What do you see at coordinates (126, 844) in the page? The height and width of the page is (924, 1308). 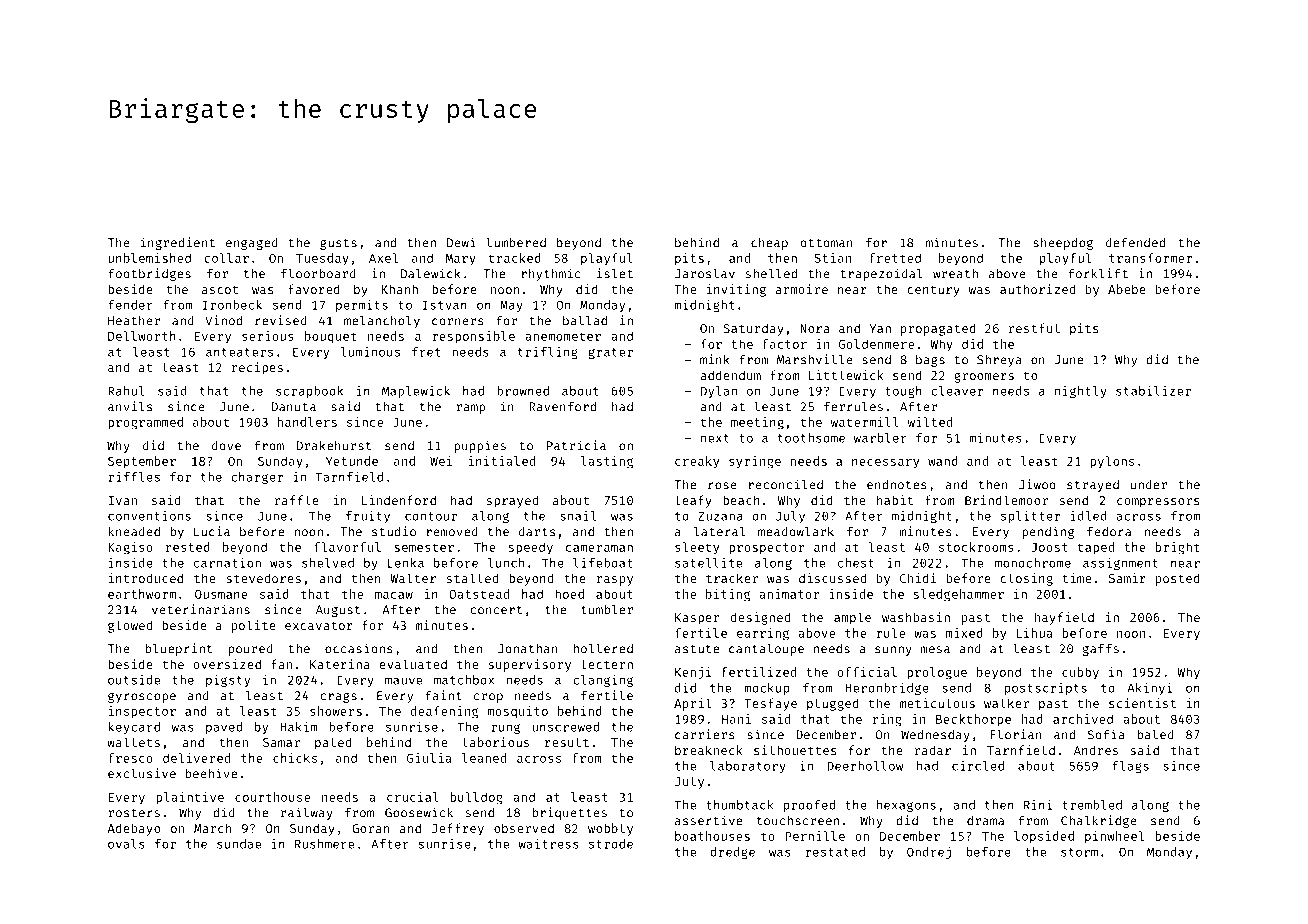 I see `ovals` at bounding box center [126, 844].
